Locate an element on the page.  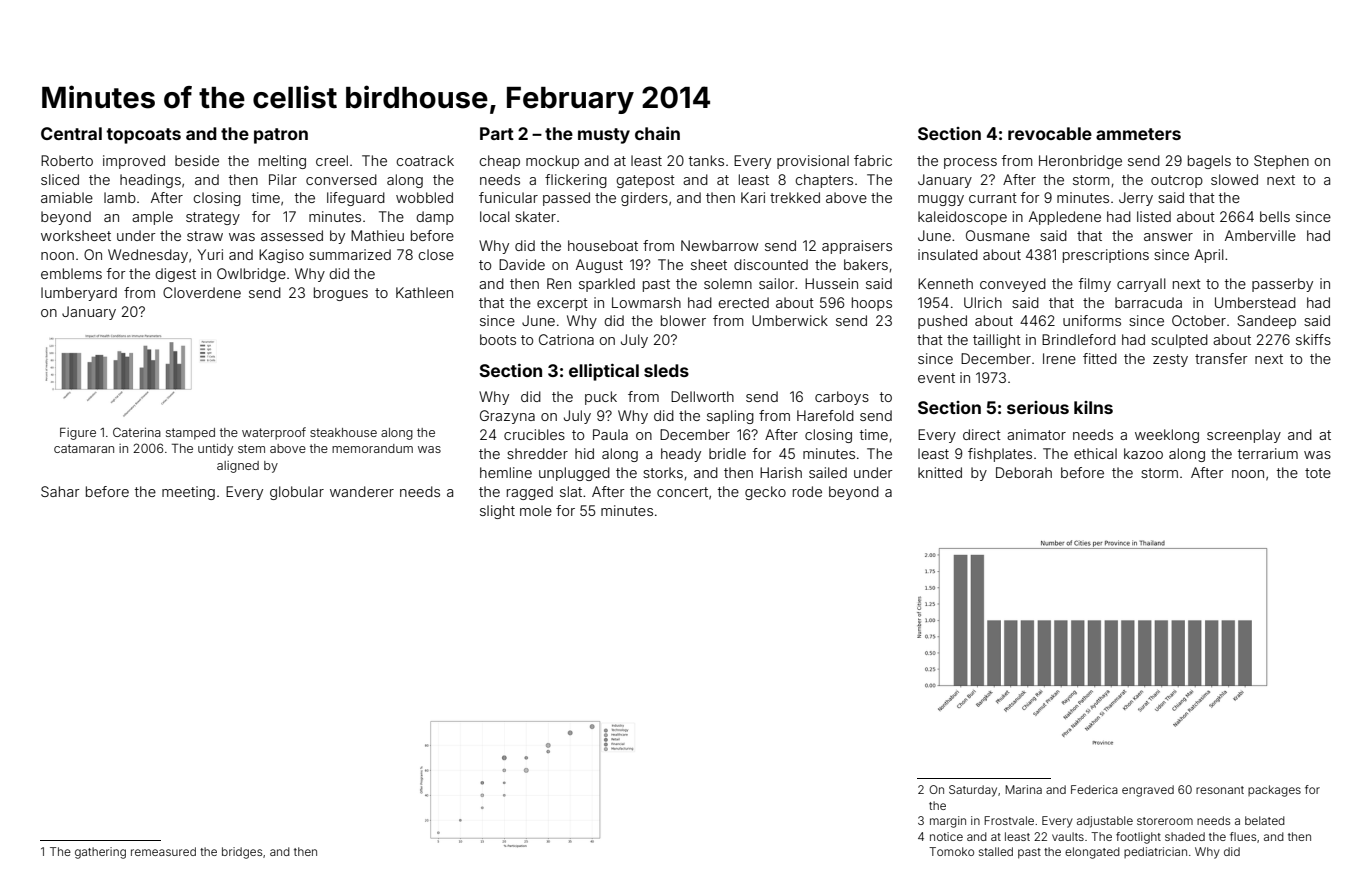
Stephen is located at coordinates (1281, 162).
